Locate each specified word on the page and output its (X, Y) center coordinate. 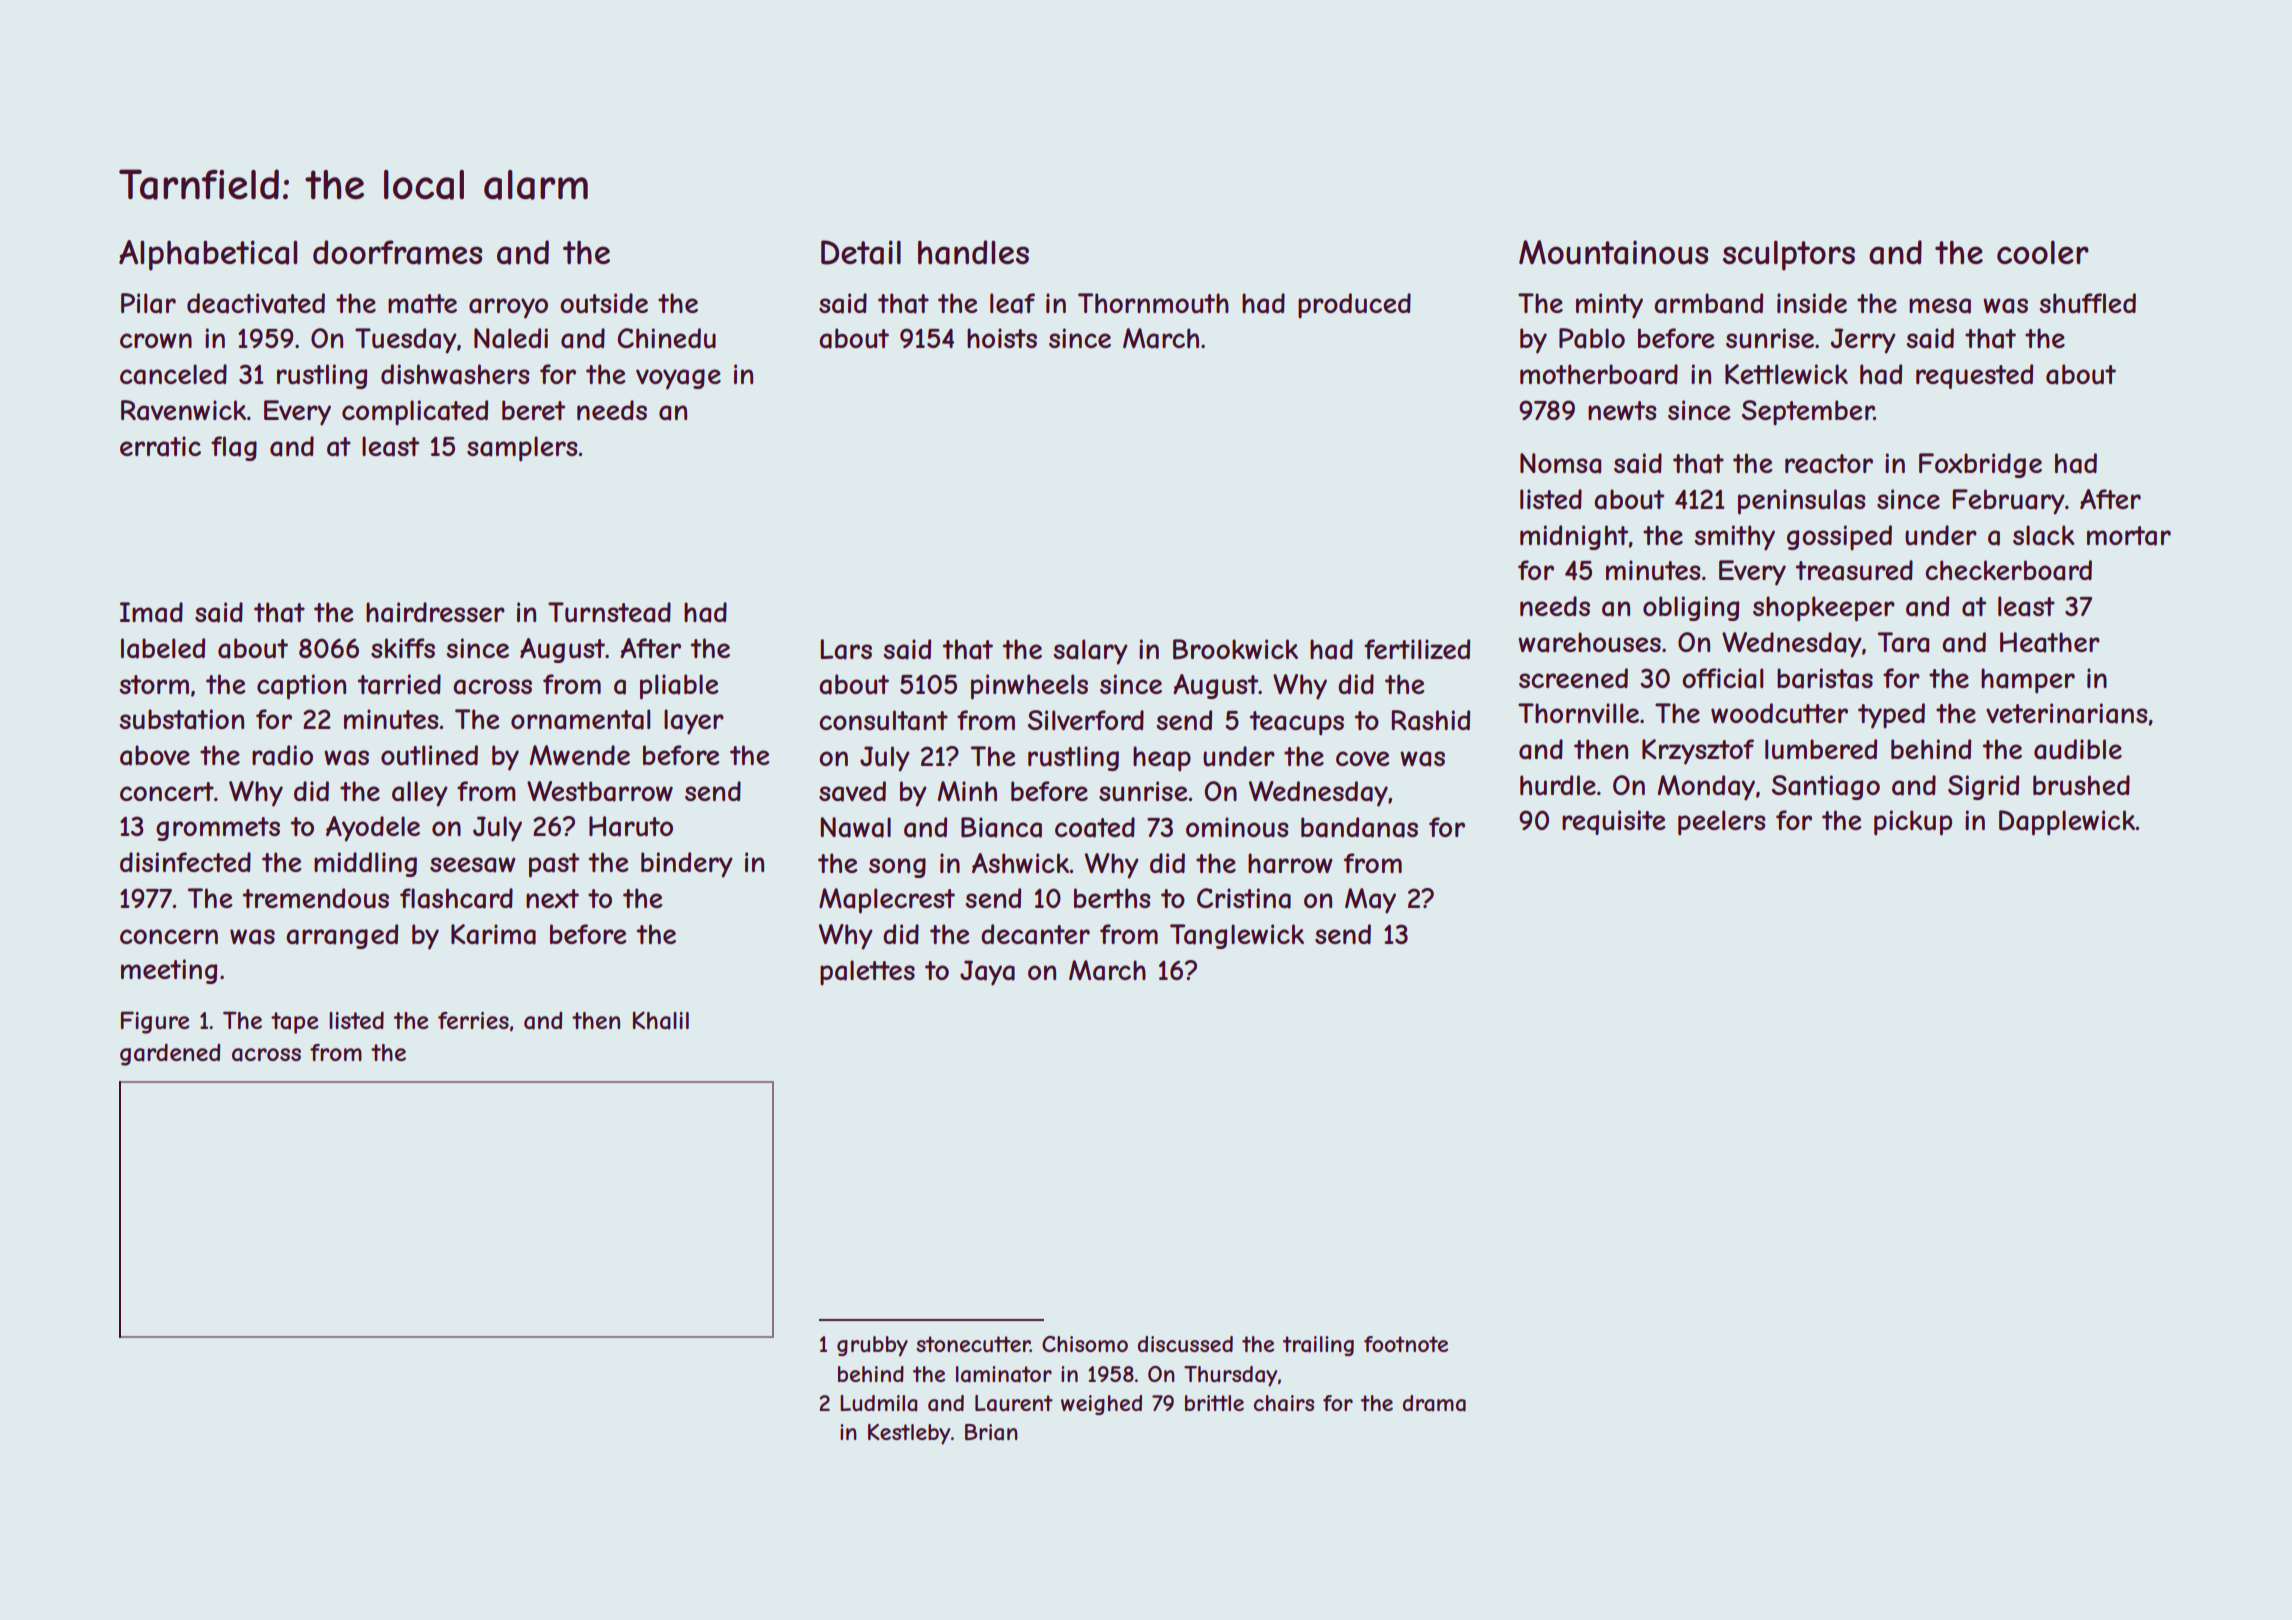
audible (2078, 749)
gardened (170, 1054)
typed (1891, 716)
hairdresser (435, 612)
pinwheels (1029, 687)
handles (973, 252)
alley (420, 794)
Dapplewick (2067, 823)
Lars (846, 649)
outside (604, 303)
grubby (872, 1346)
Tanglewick (1237, 936)
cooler (2043, 252)
